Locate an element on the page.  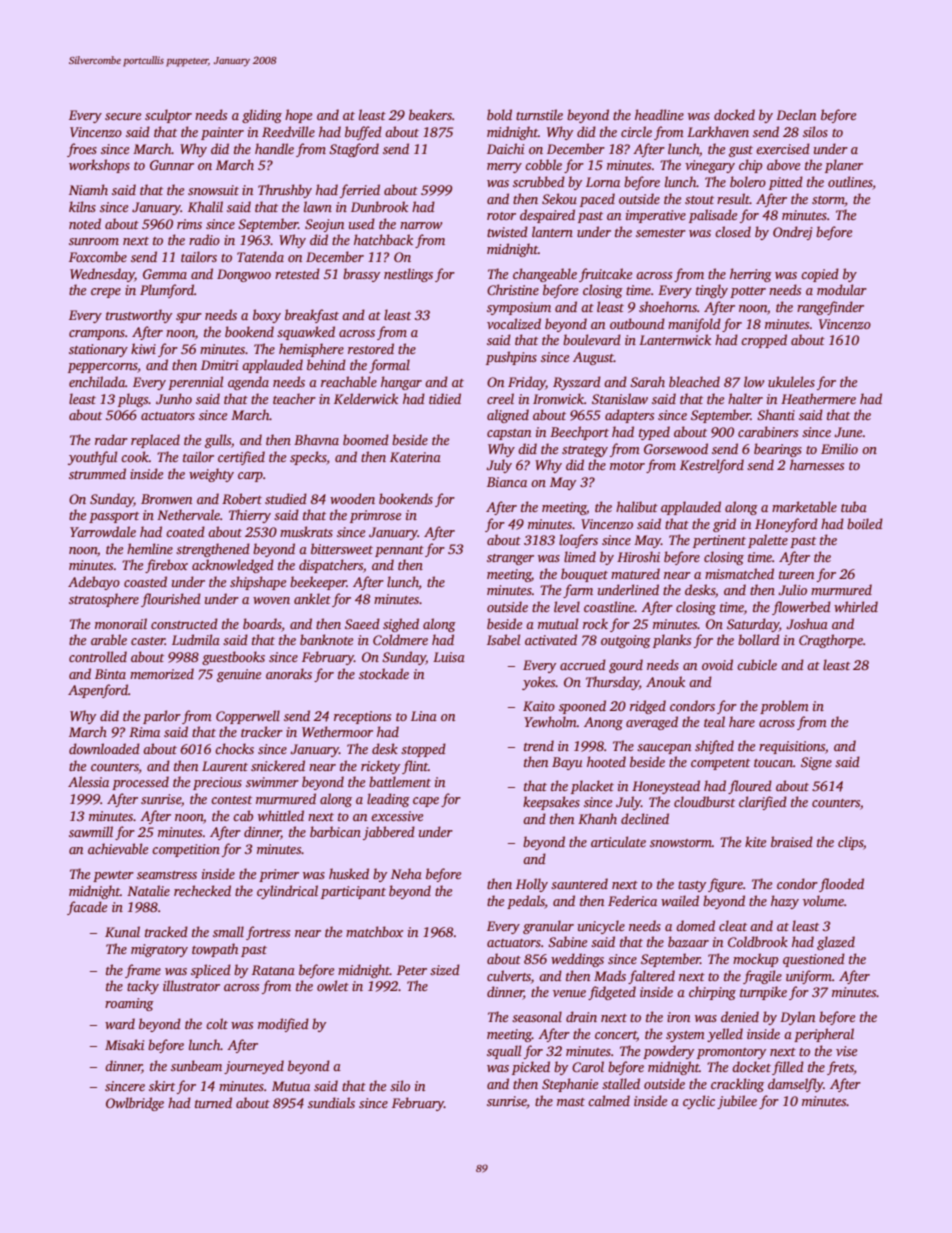
formal is located at coordinates (389, 366).
